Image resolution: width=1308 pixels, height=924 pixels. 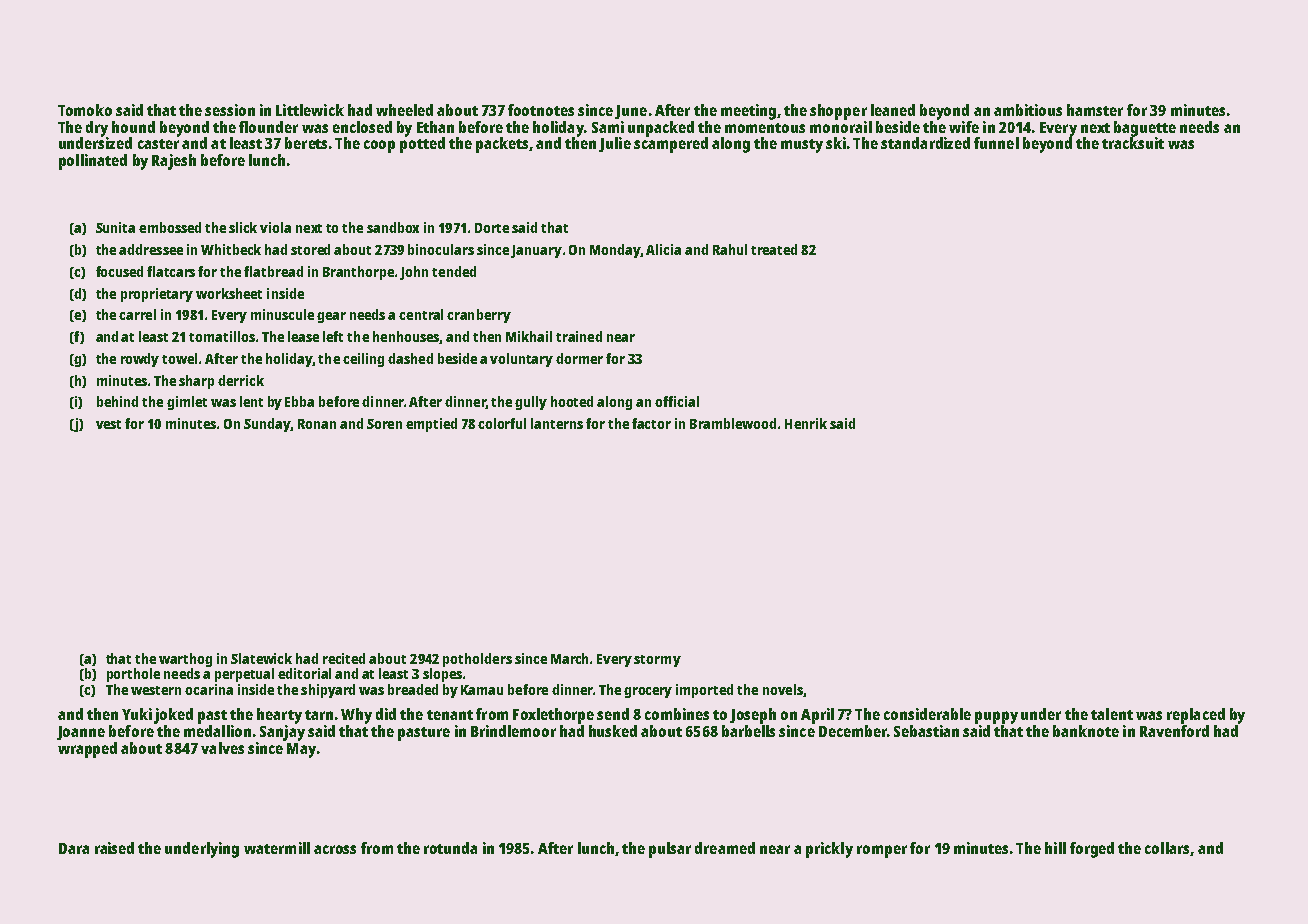 What do you see at coordinates (384, 424) in the screenshot?
I see `Soren` at bounding box center [384, 424].
